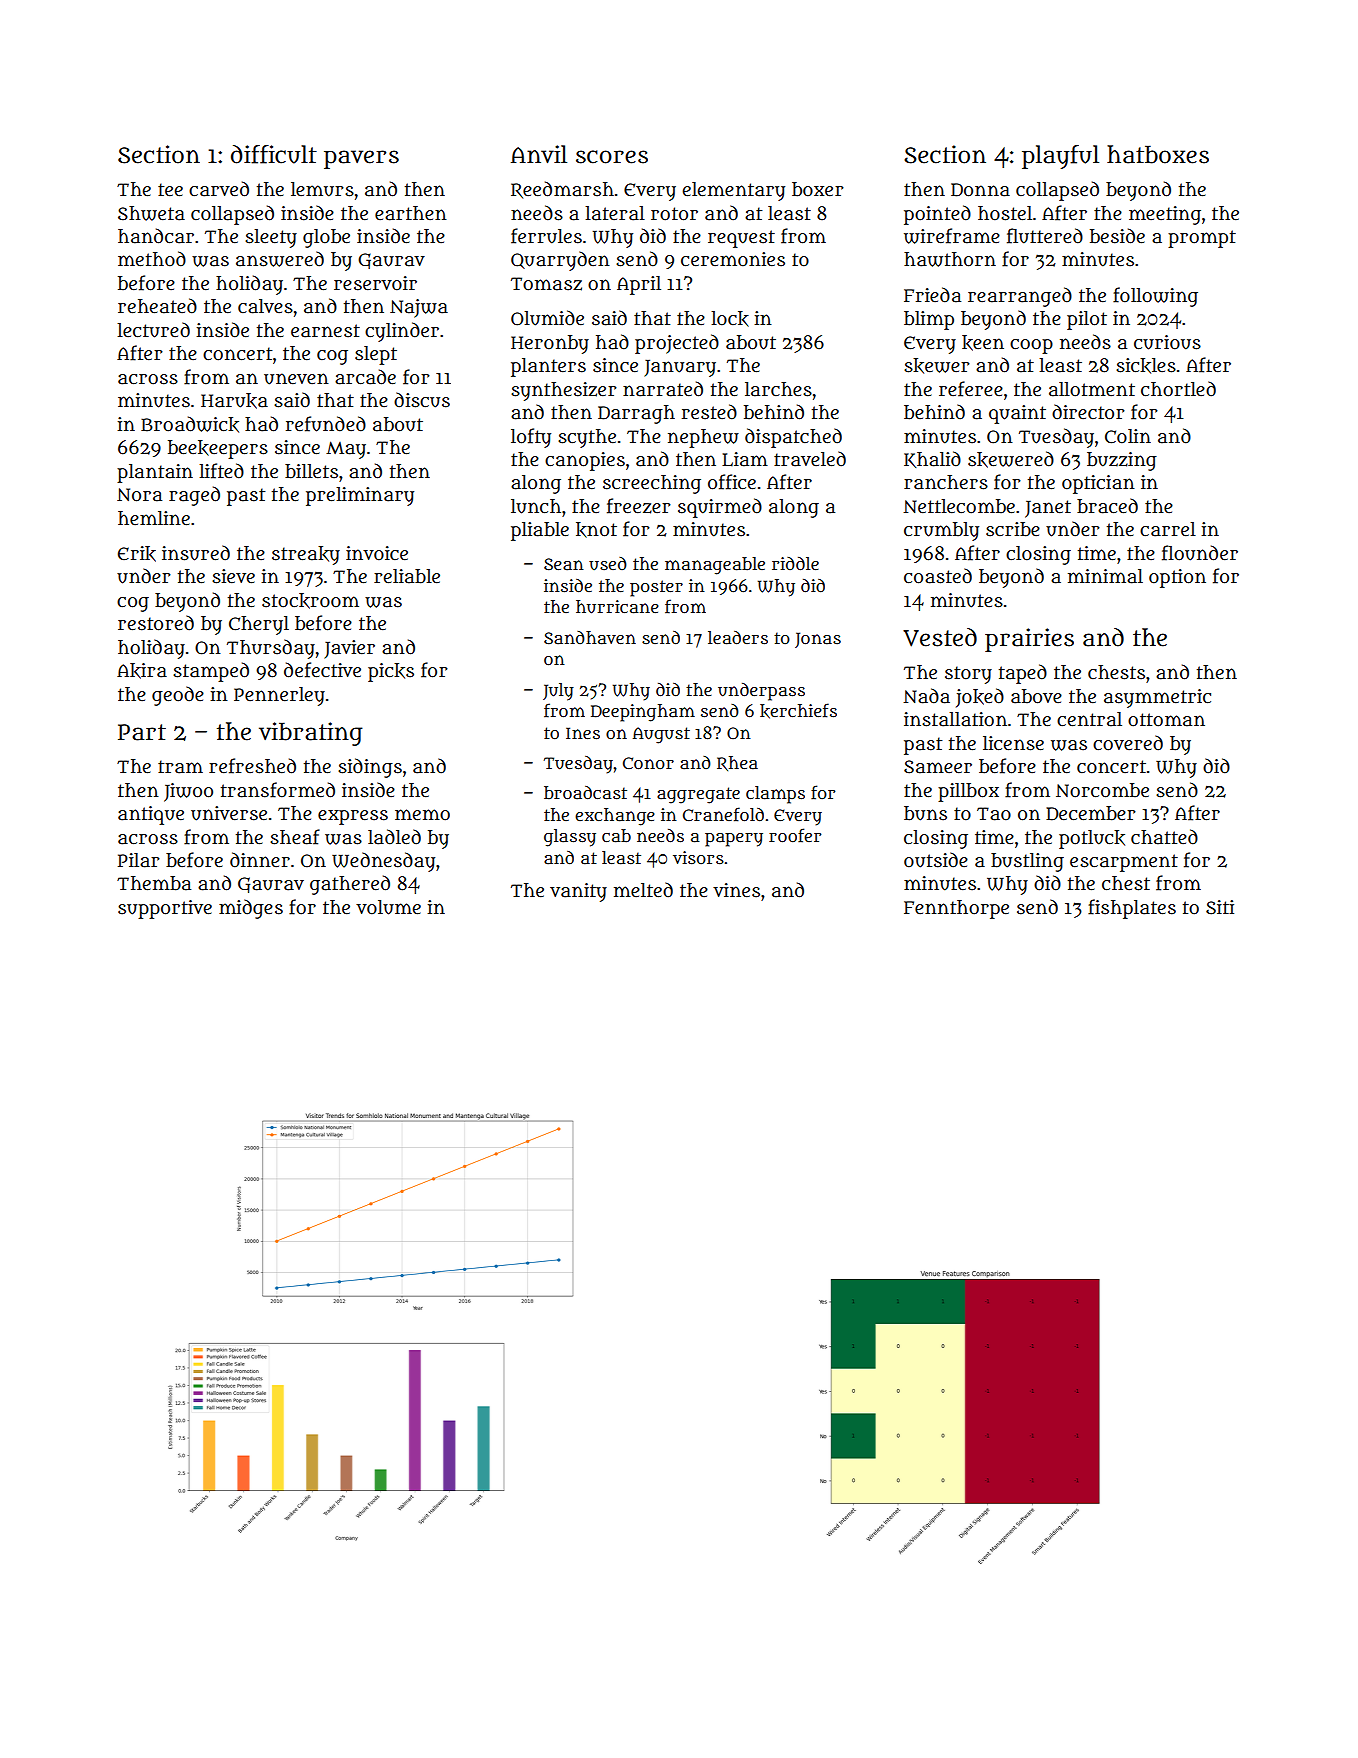 This page has height=1758, width=1358. I want to click on chortled, so click(1178, 389).
